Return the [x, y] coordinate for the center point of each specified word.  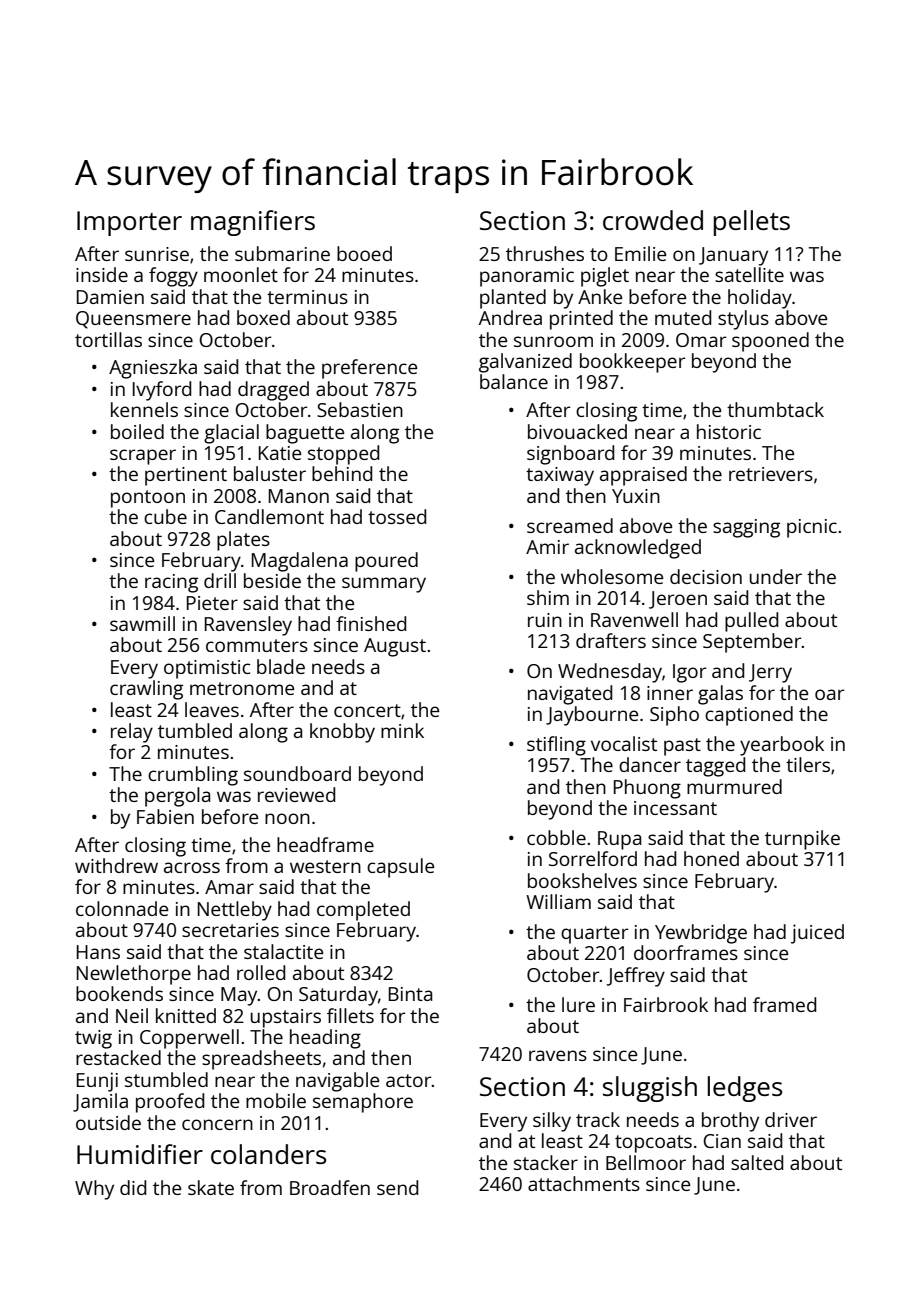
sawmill [142, 623]
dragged [273, 391]
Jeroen [678, 600]
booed [364, 253]
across [192, 867]
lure [578, 1004]
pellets [752, 223]
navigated [570, 695]
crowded [653, 220]
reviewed [296, 794]
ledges [745, 1089]
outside [108, 1122]
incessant [675, 808]
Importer [129, 223]
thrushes [545, 253]
